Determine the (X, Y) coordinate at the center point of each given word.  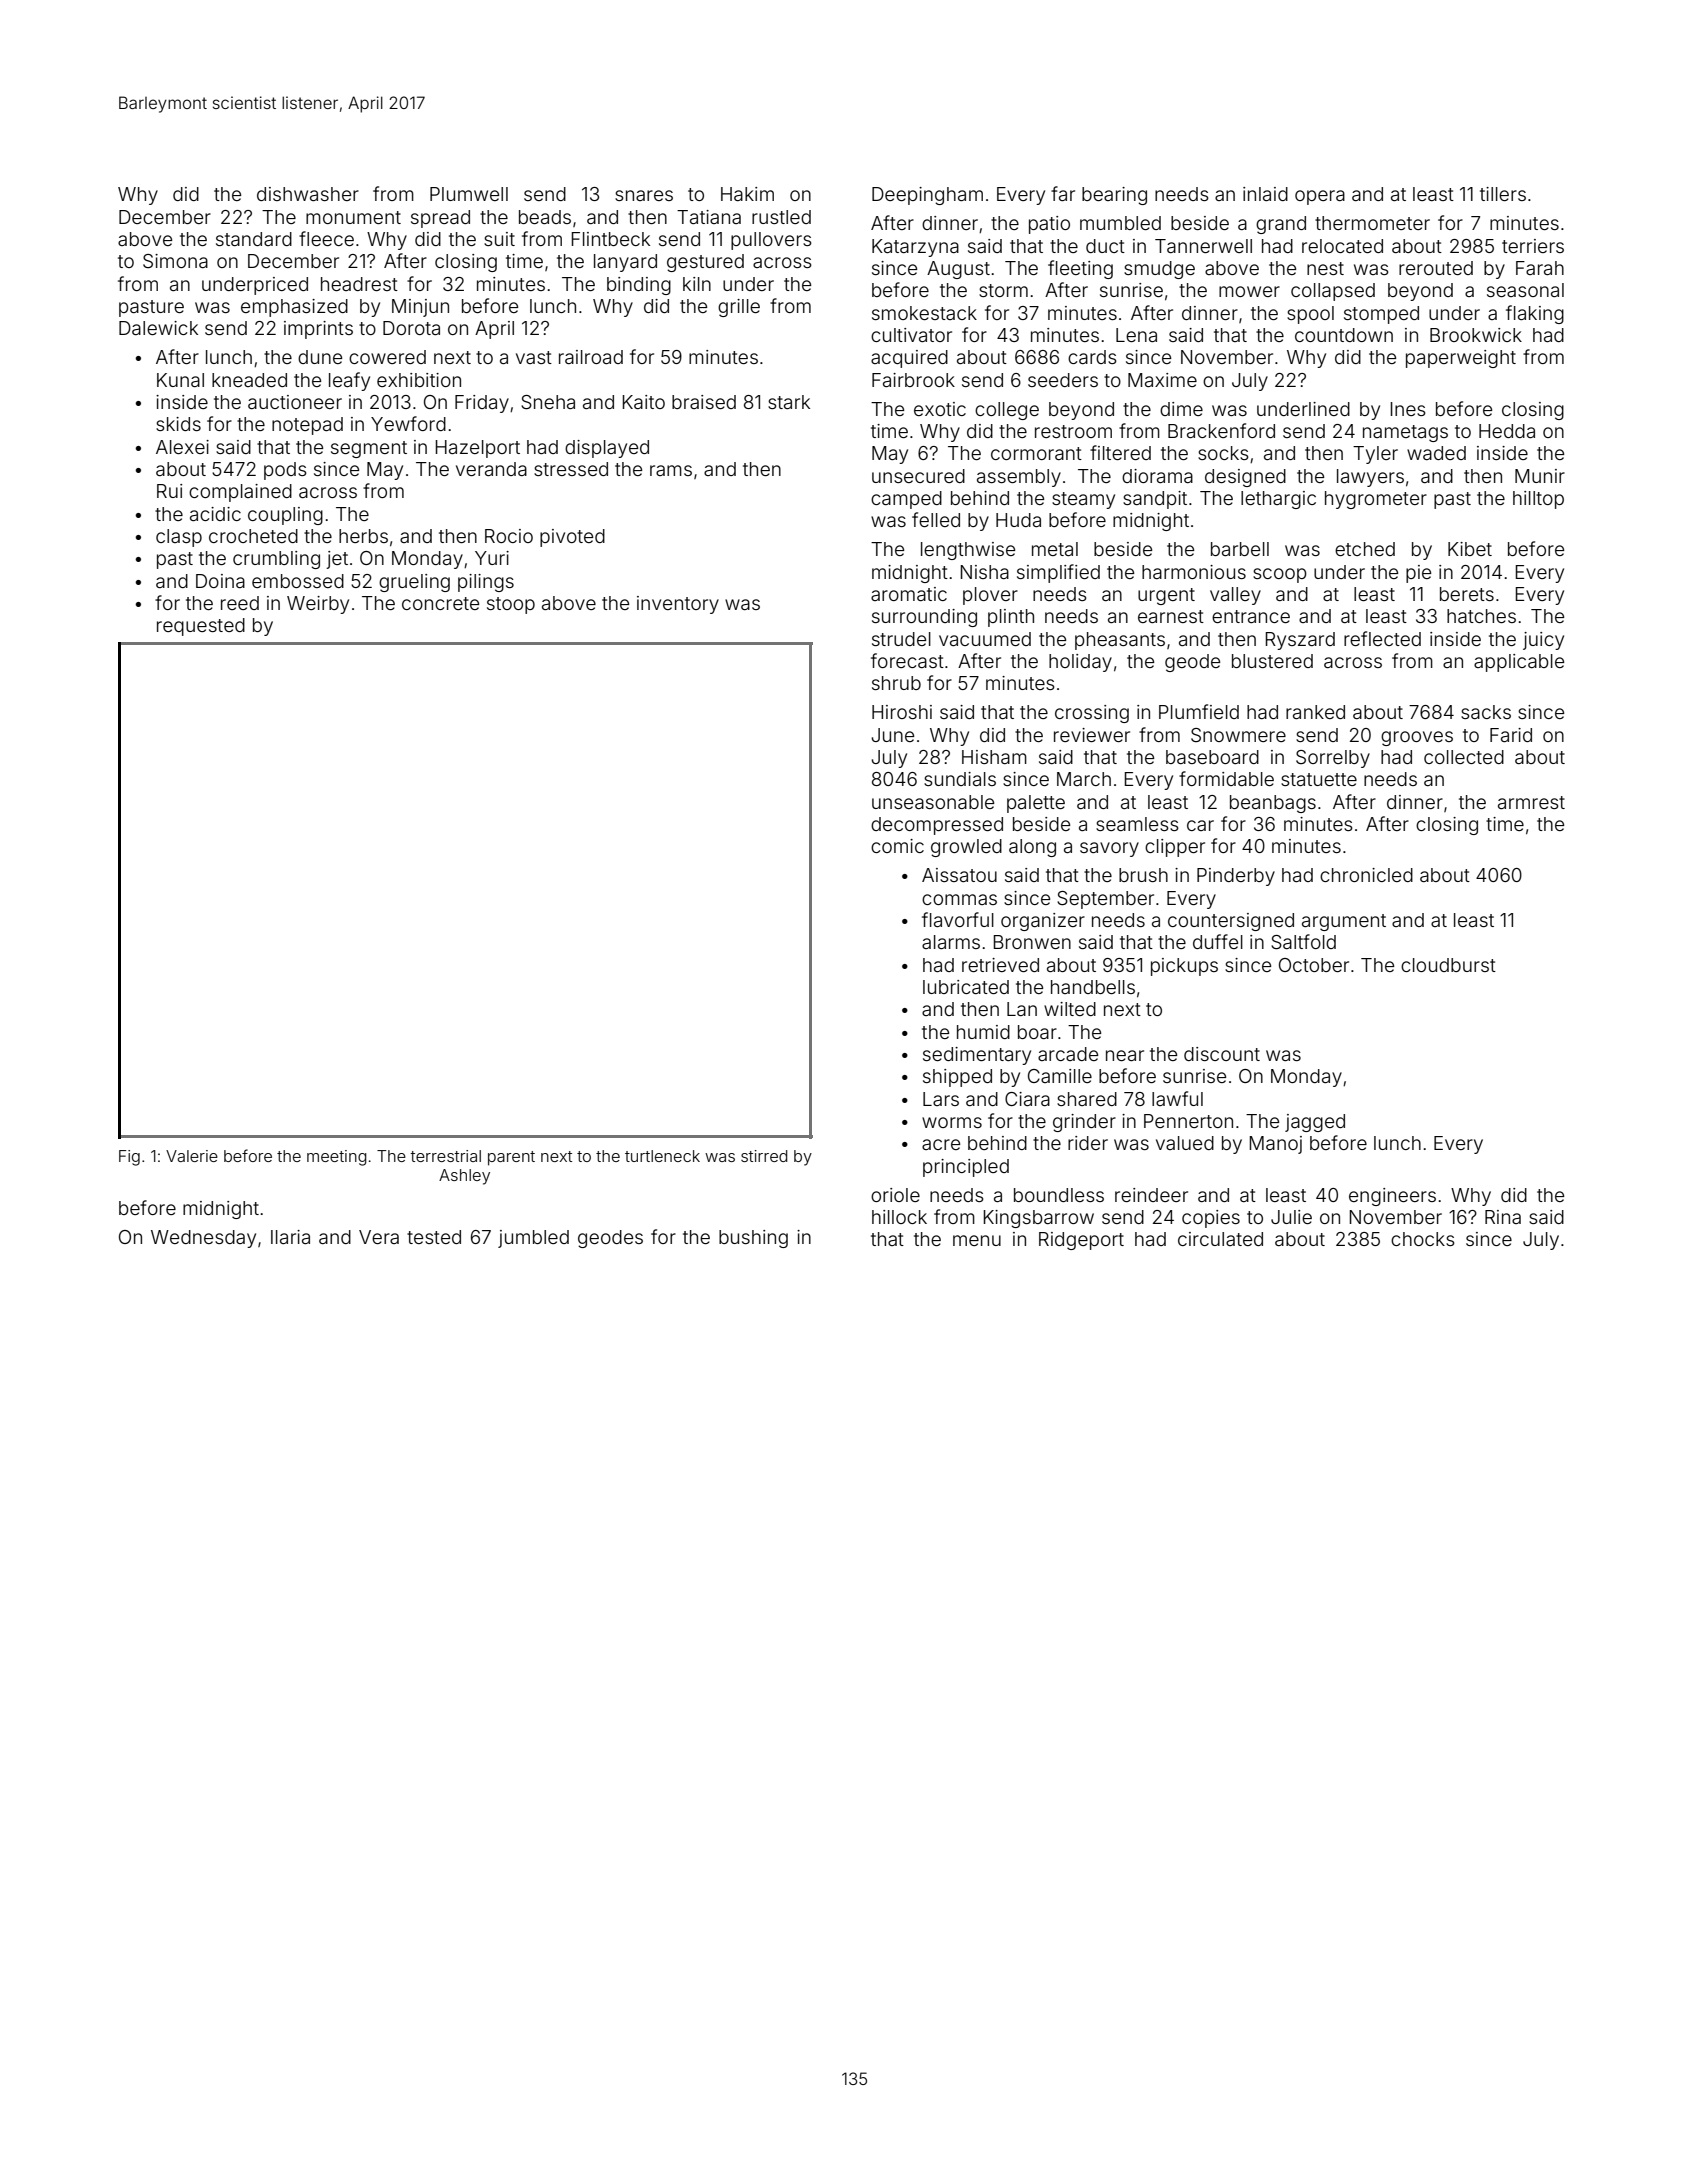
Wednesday (203, 1239)
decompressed (937, 826)
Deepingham (927, 196)
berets (1467, 594)
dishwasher (308, 194)
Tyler (1375, 455)
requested (201, 627)
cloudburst (1448, 965)
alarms (951, 942)
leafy (349, 381)
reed (240, 603)
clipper (1175, 848)
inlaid (1265, 194)
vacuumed (985, 639)
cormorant (1036, 453)
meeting (337, 1158)
